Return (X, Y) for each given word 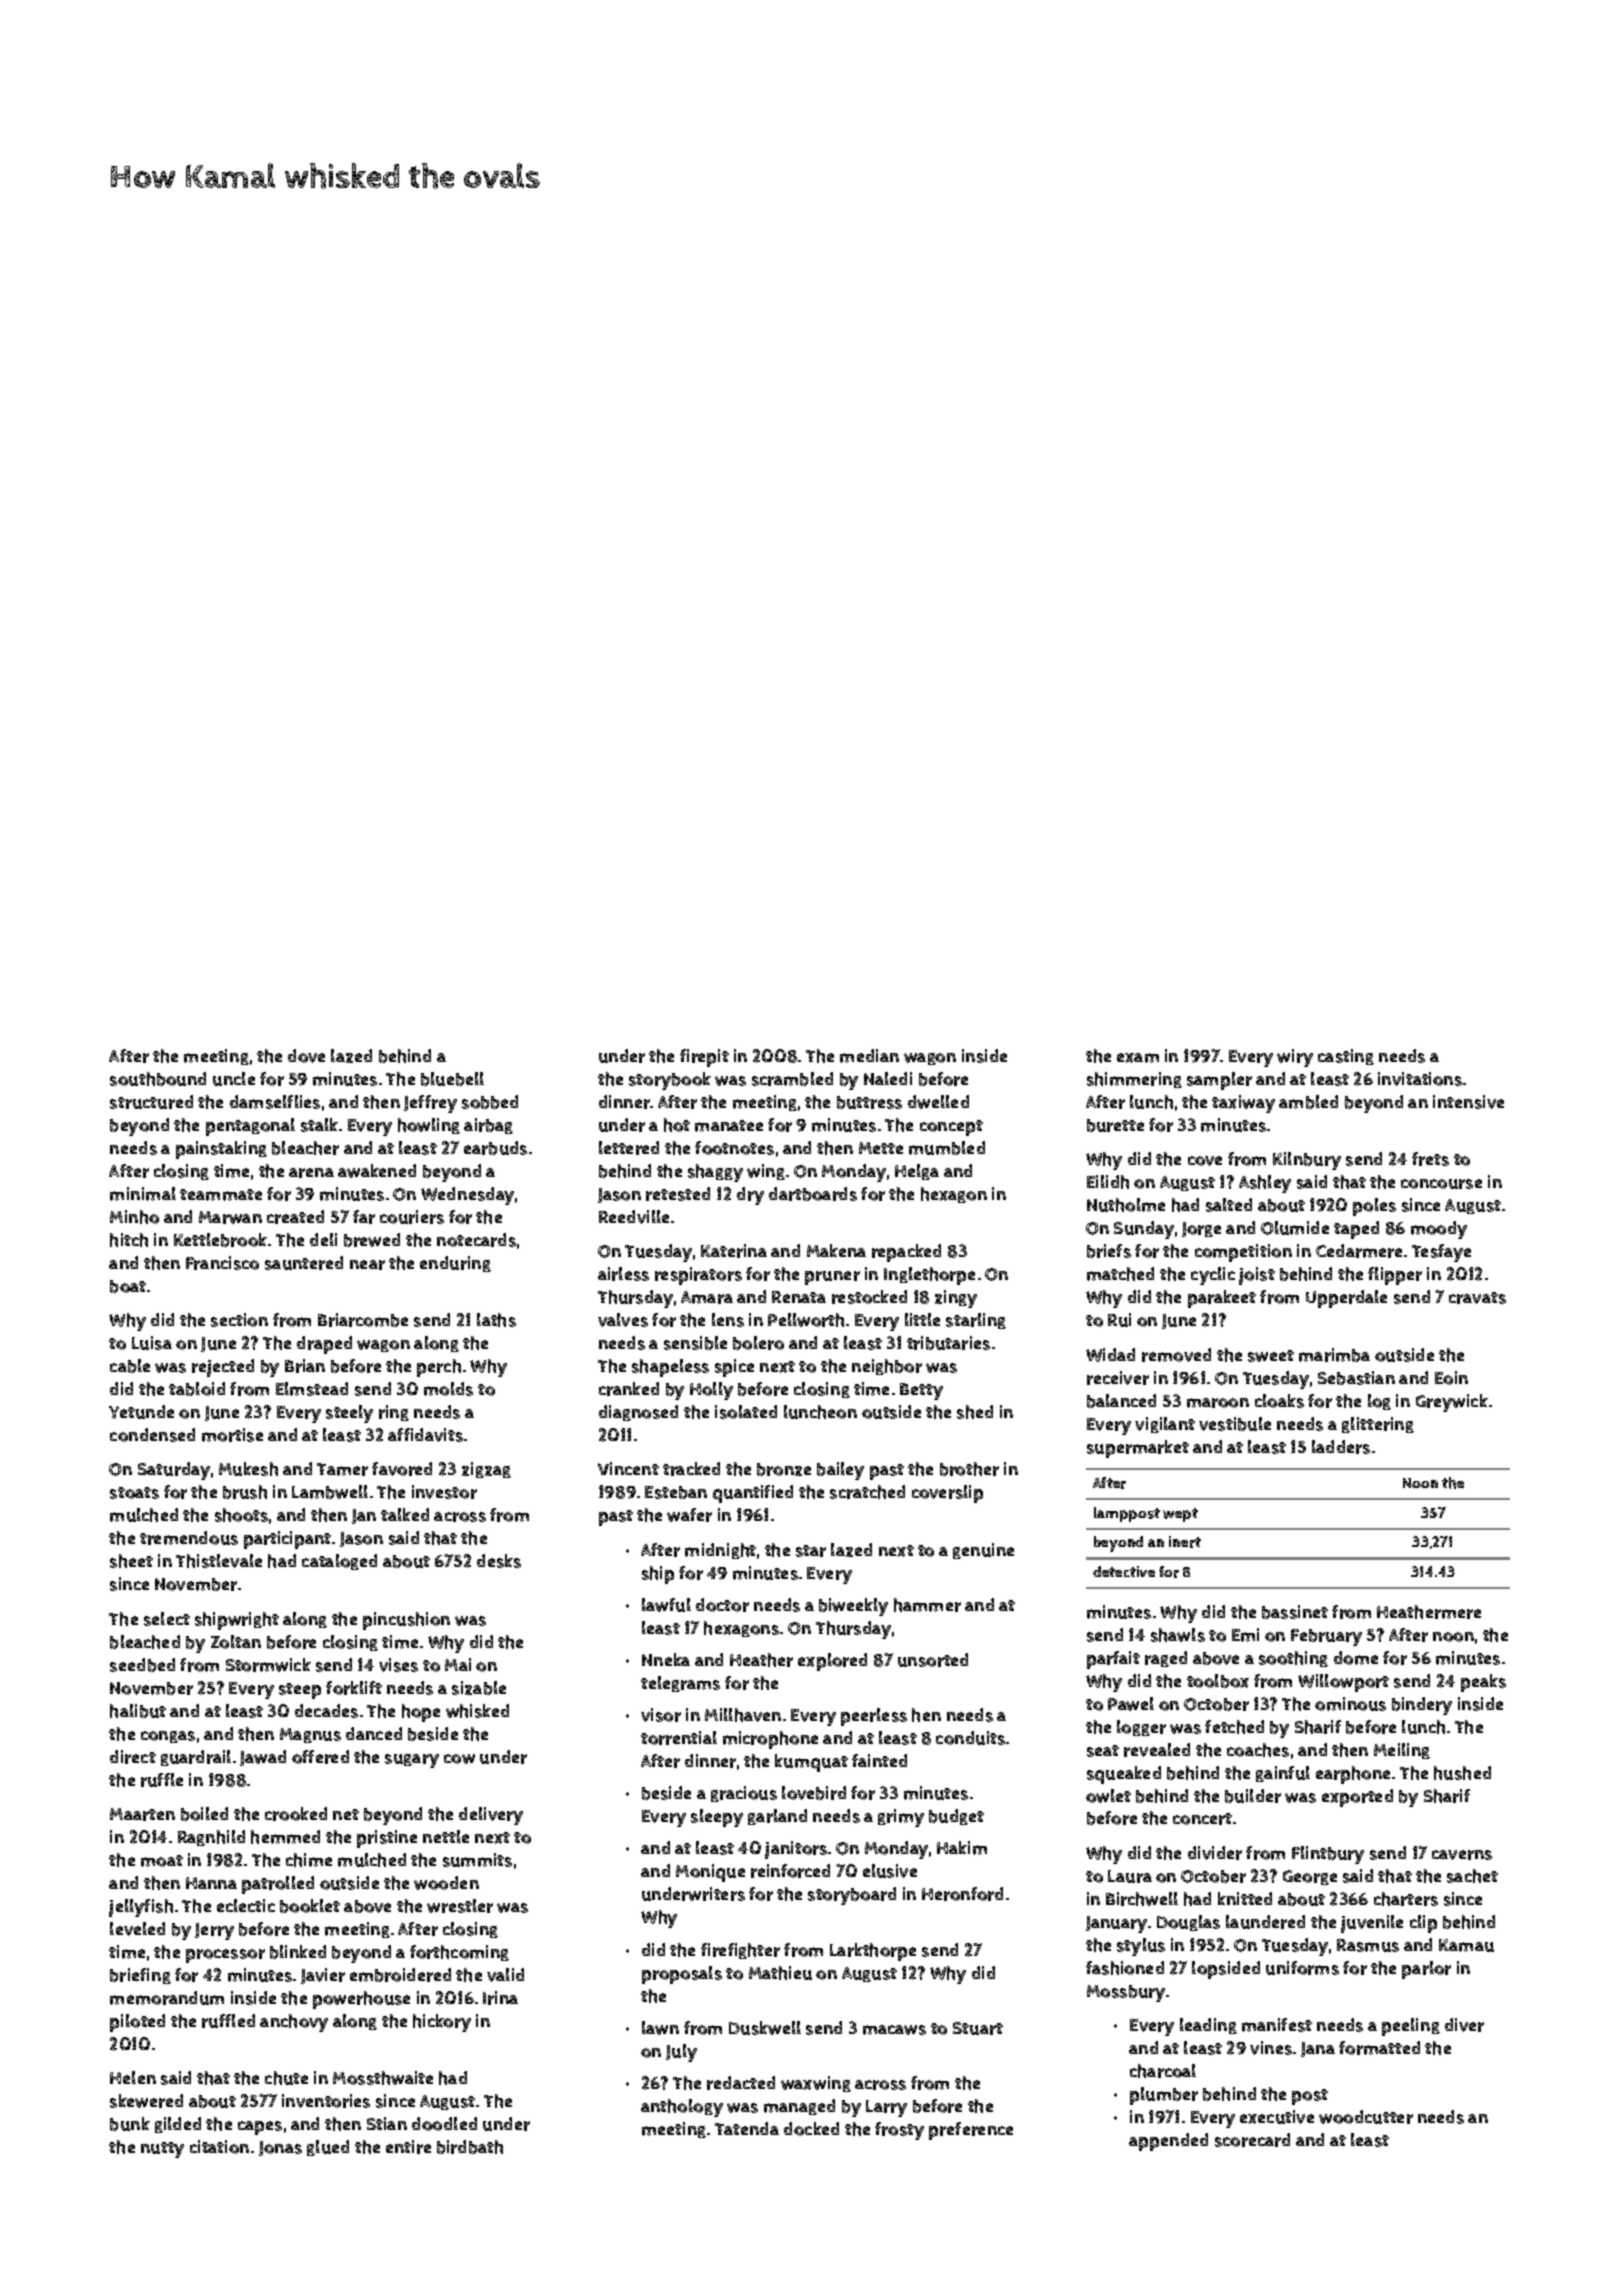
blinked (298, 1952)
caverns (1462, 1855)
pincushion (406, 1621)
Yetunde (141, 1412)
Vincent (628, 1468)
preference (971, 2131)
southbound (158, 1079)
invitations (1420, 1079)
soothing (1293, 1659)
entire (408, 2147)
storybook (670, 1081)
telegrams (680, 1684)
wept (1180, 1515)
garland (777, 1817)
